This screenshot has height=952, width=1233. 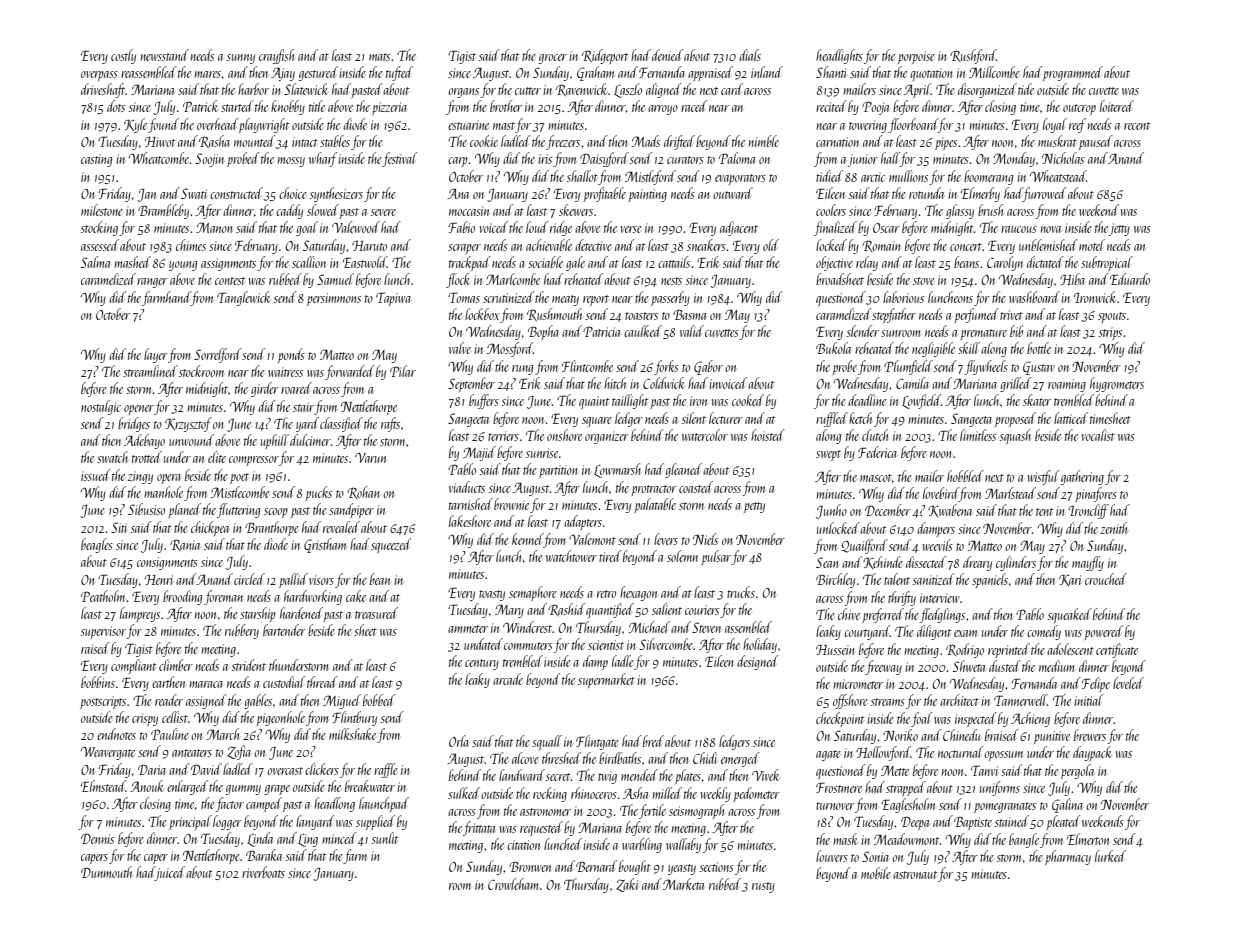 I want to click on arcade, so click(x=508, y=679).
